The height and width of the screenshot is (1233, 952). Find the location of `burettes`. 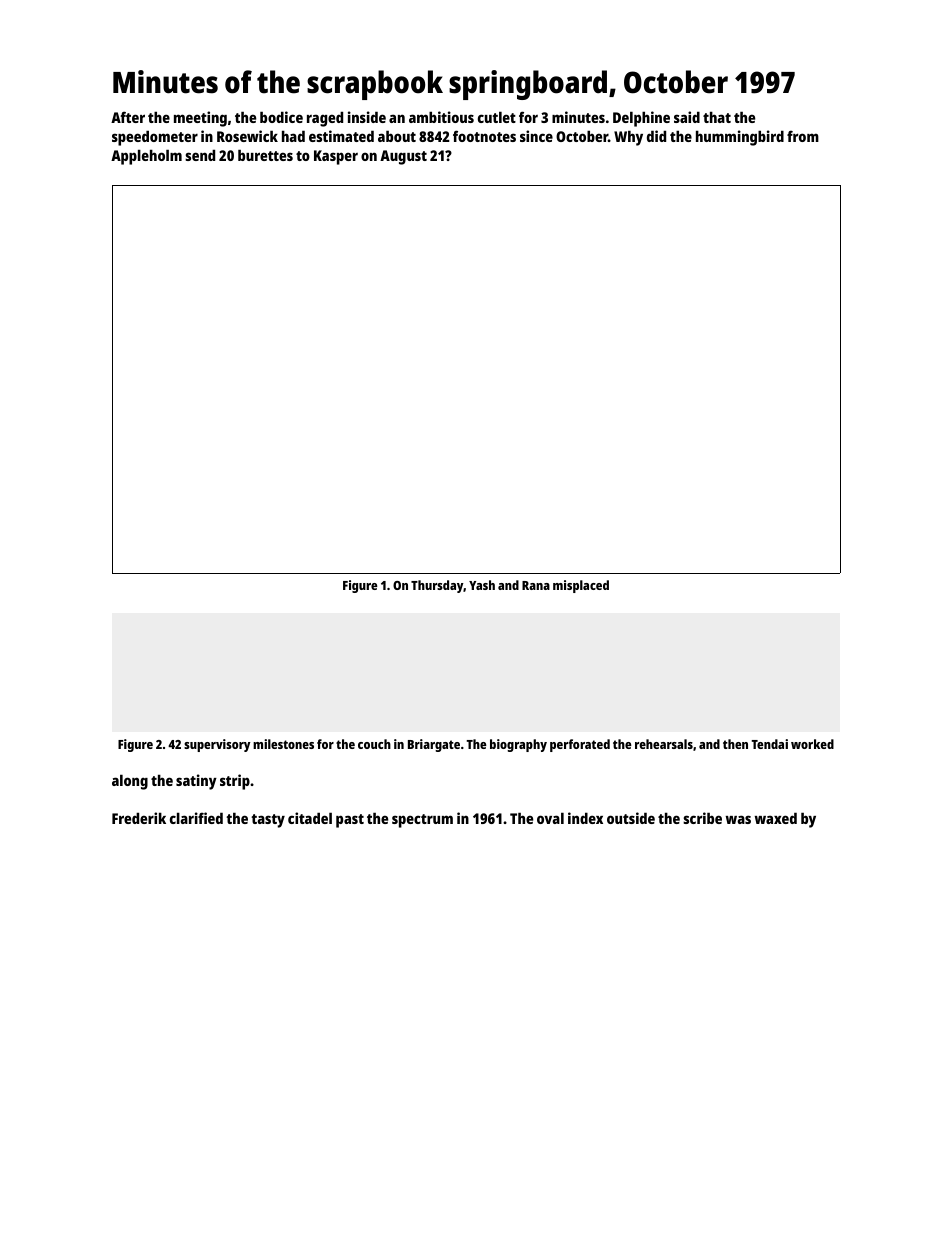

burettes is located at coordinates (265, 155).
